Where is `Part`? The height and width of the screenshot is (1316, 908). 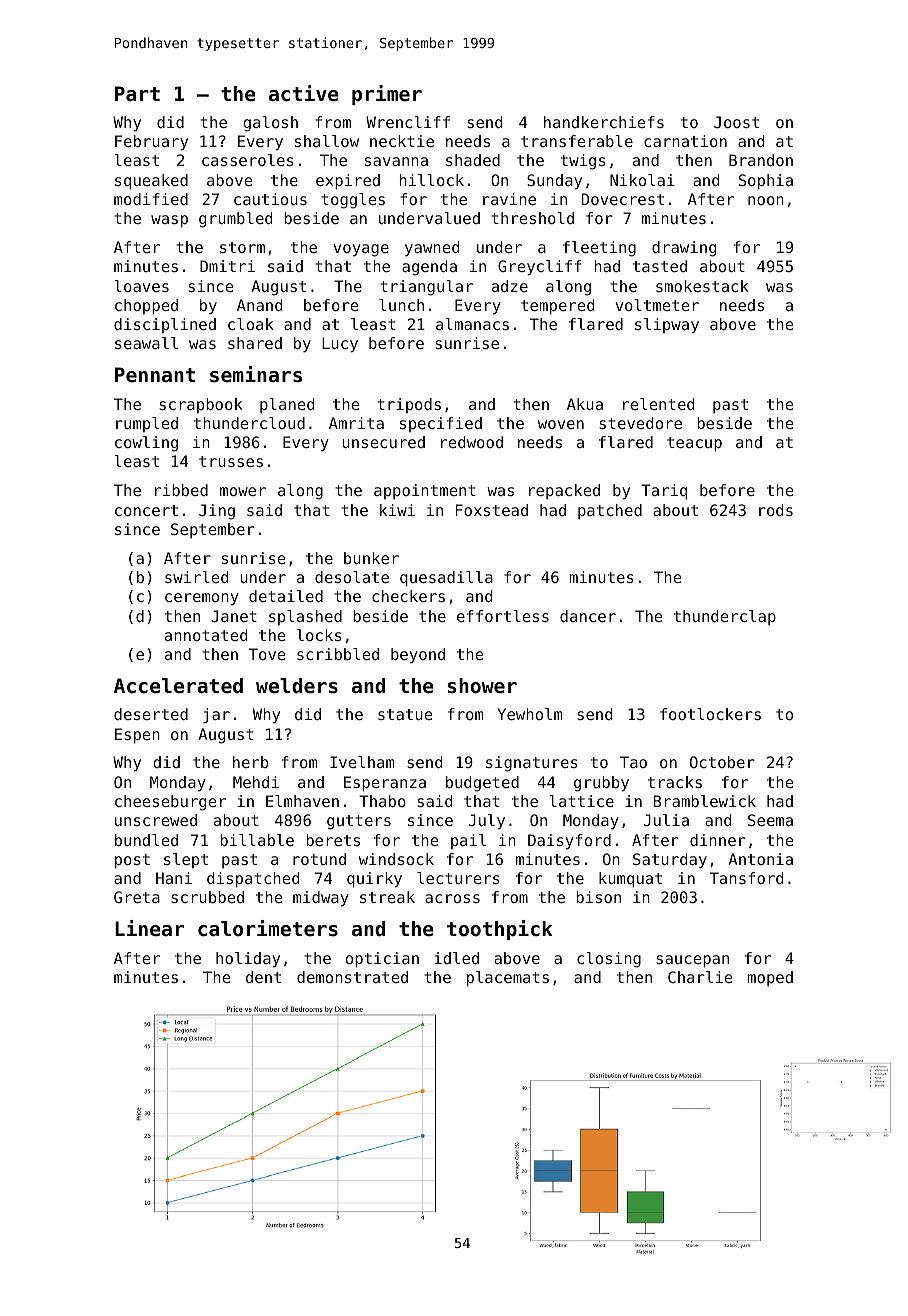
Part is located at coordinates (137, 94).
